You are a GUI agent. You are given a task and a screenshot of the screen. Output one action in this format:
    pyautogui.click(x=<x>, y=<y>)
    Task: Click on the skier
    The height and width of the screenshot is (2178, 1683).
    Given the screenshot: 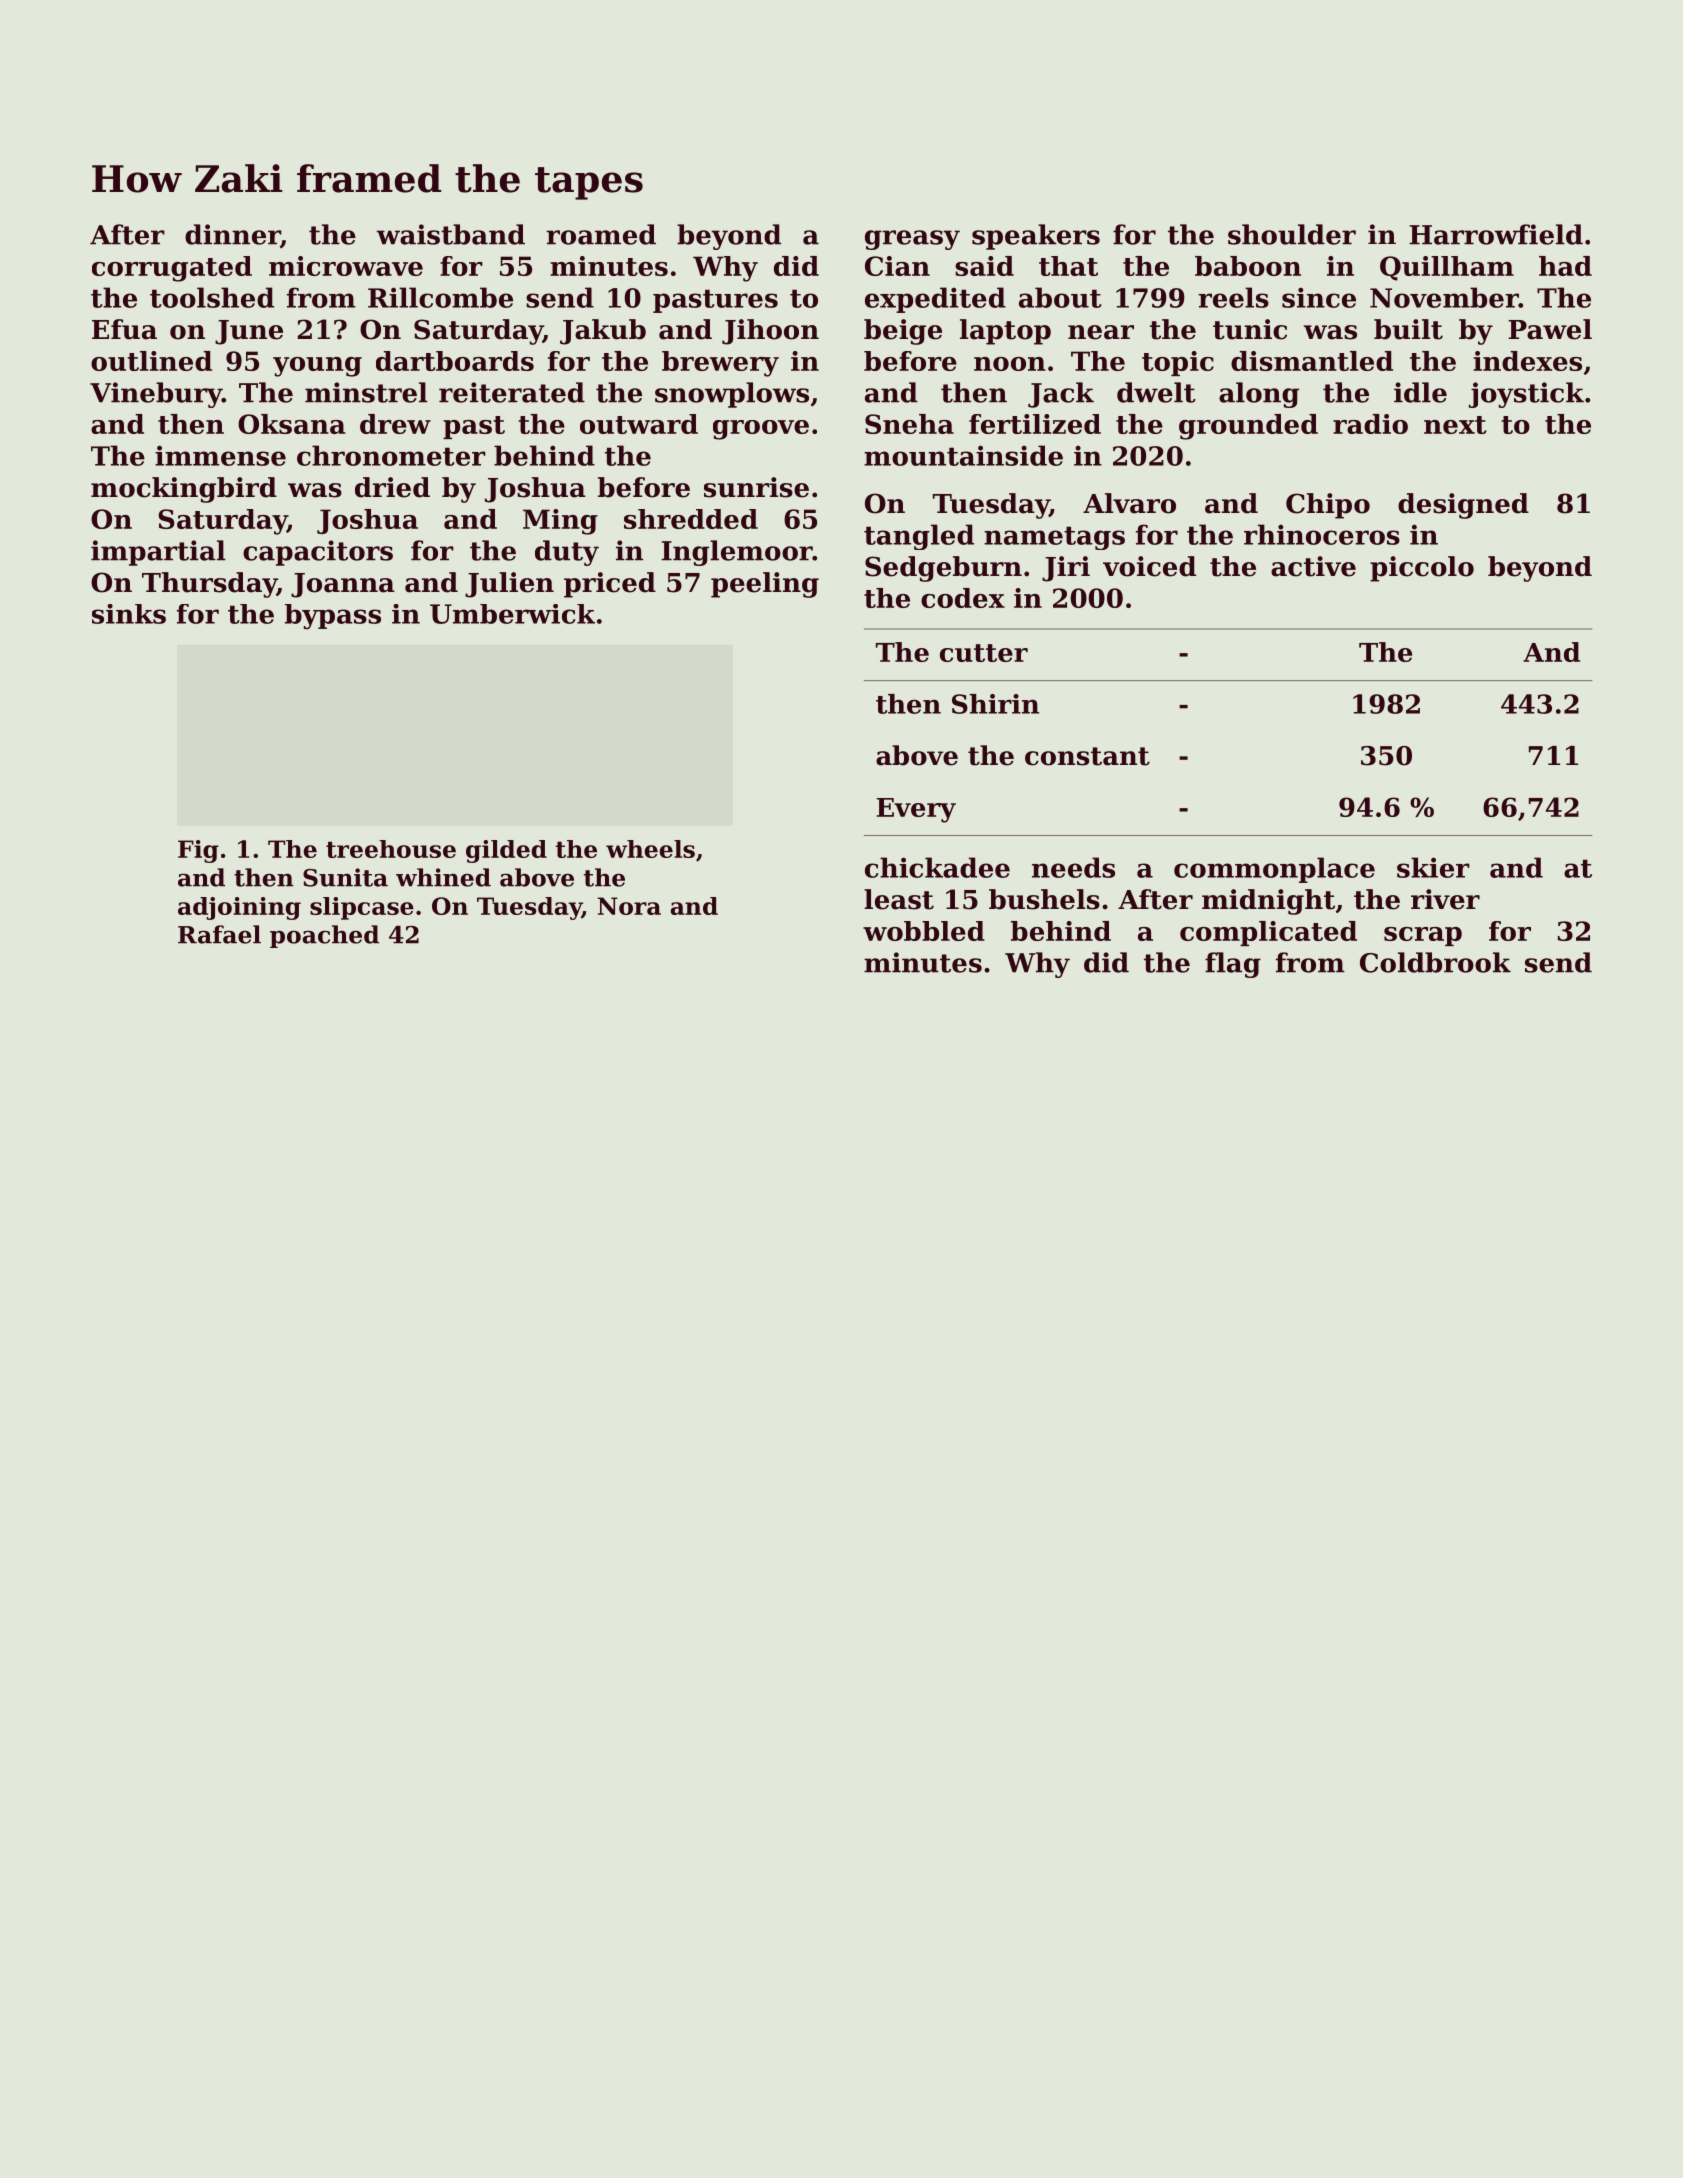 What is the action you would take?
    pyautogui.click(x=1433, y=867)
